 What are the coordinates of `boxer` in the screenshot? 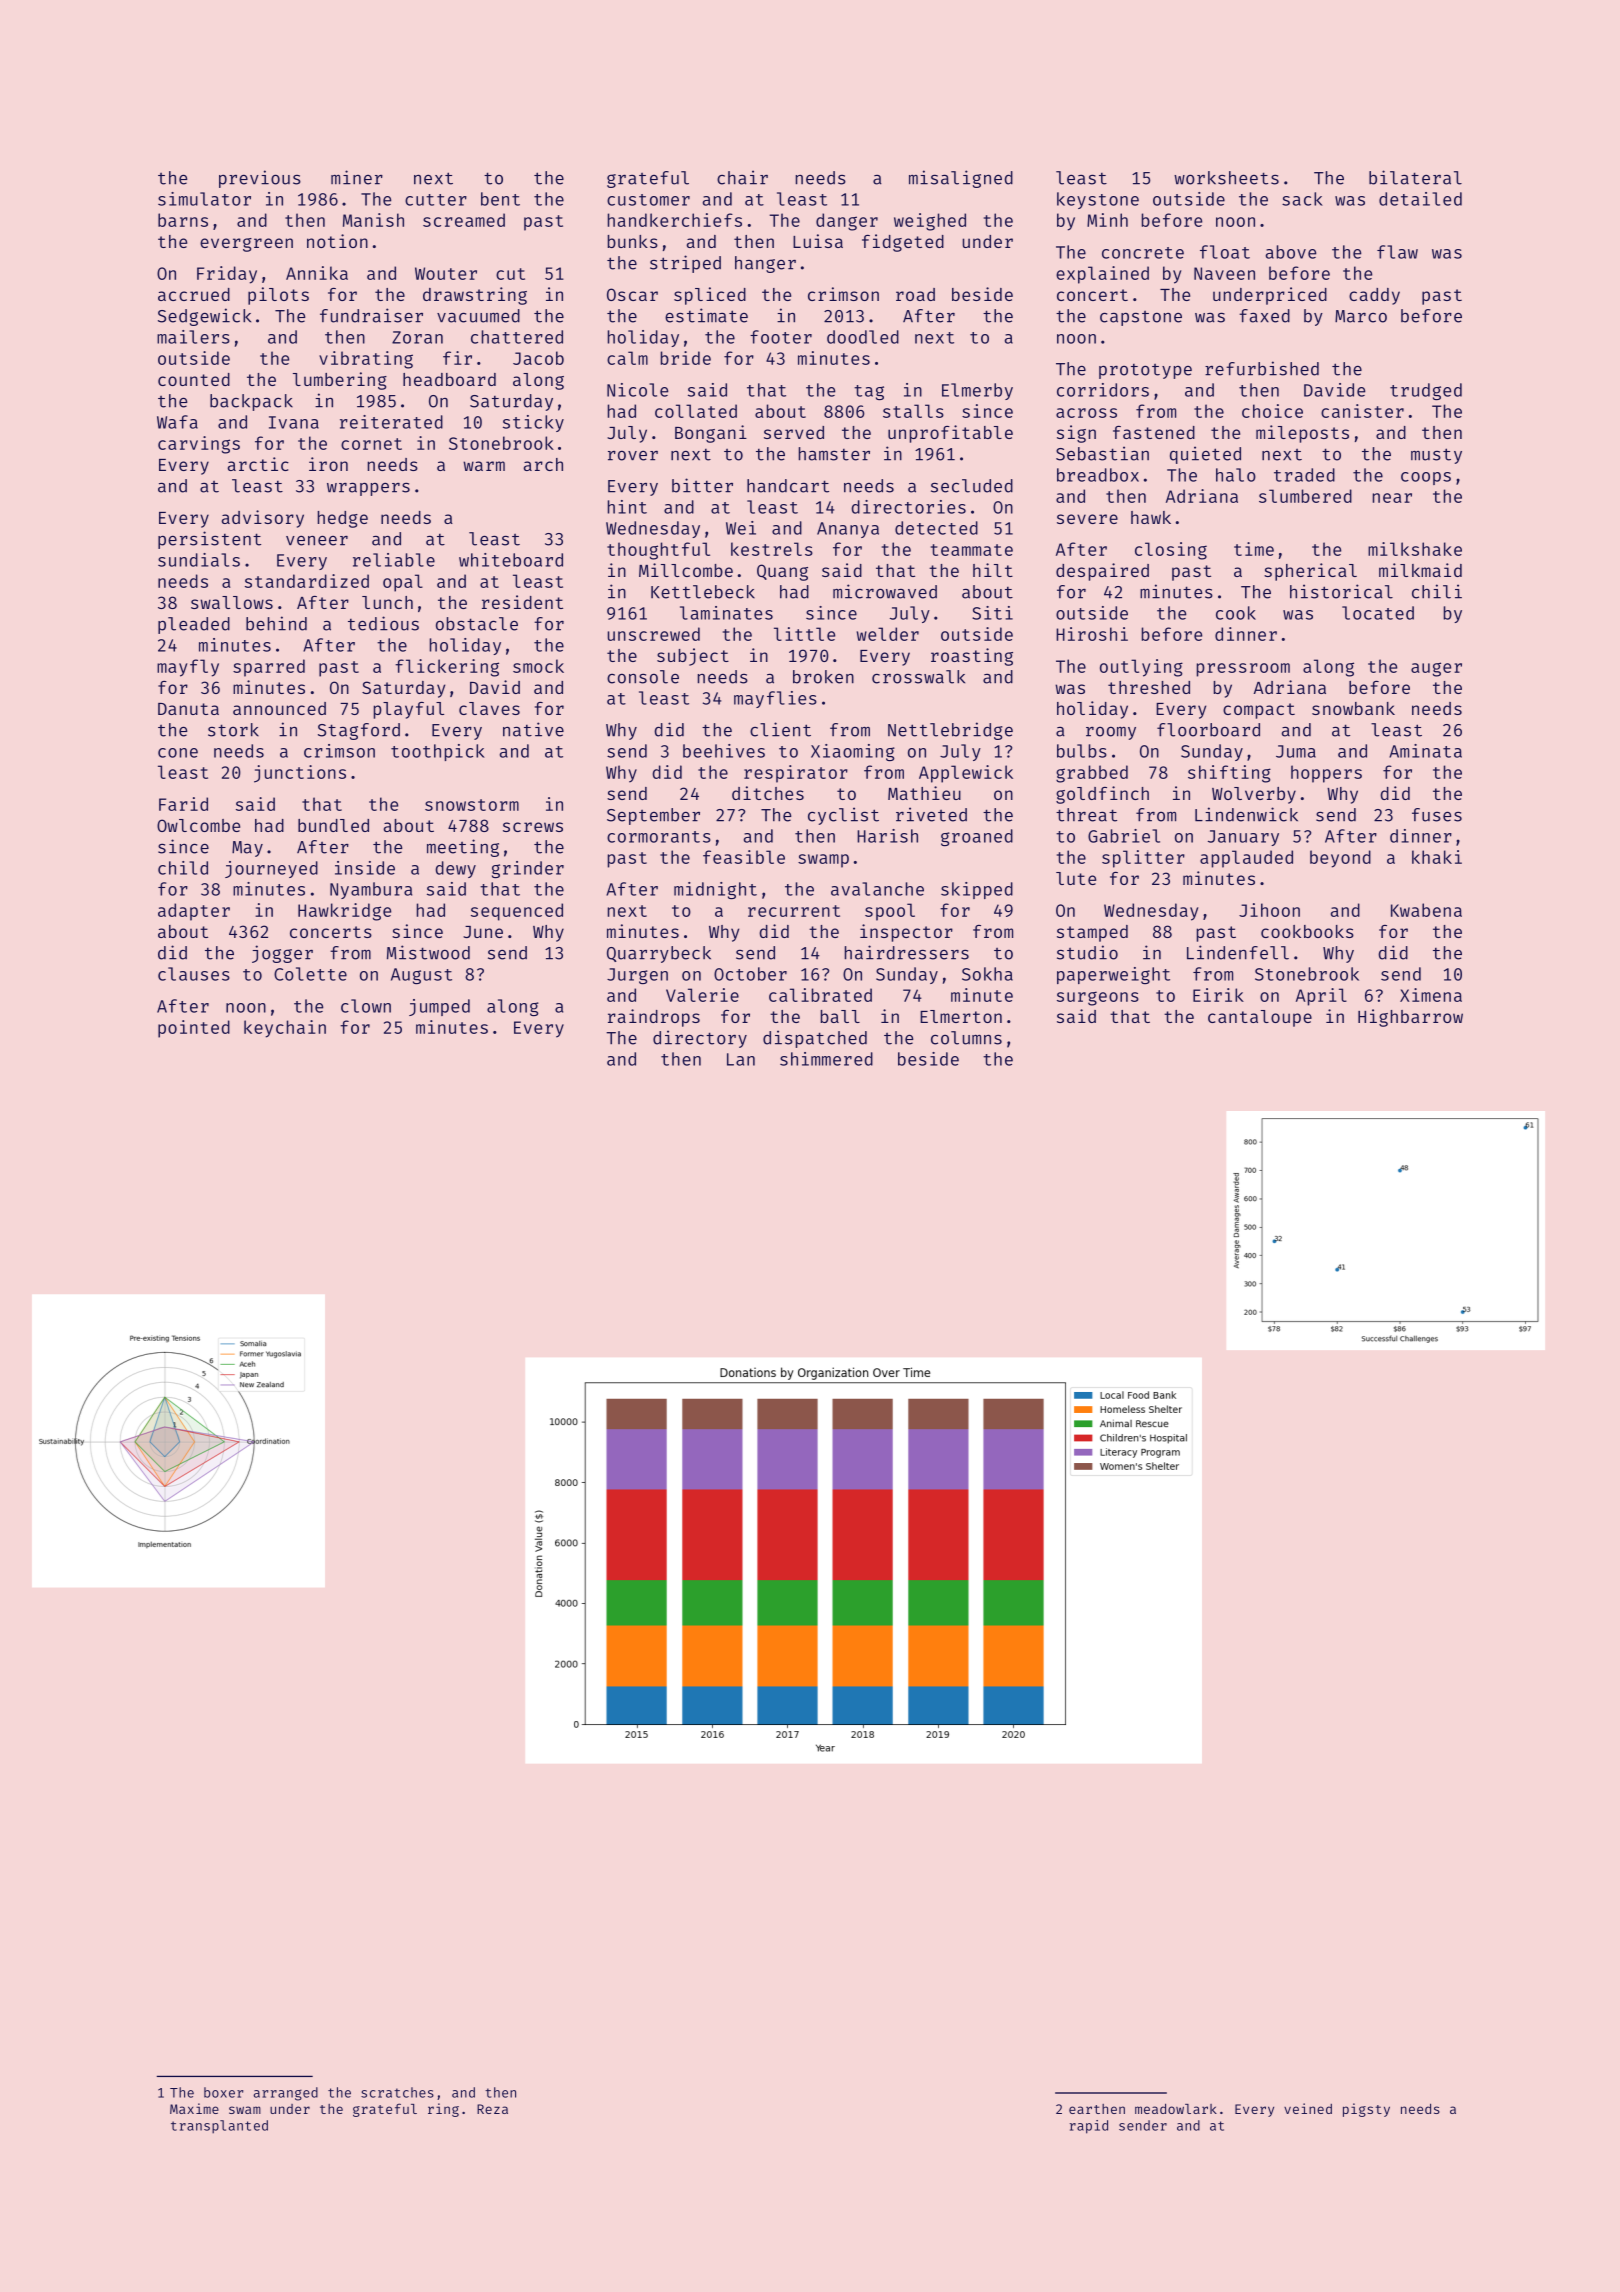 It's located at (223, 2092).
